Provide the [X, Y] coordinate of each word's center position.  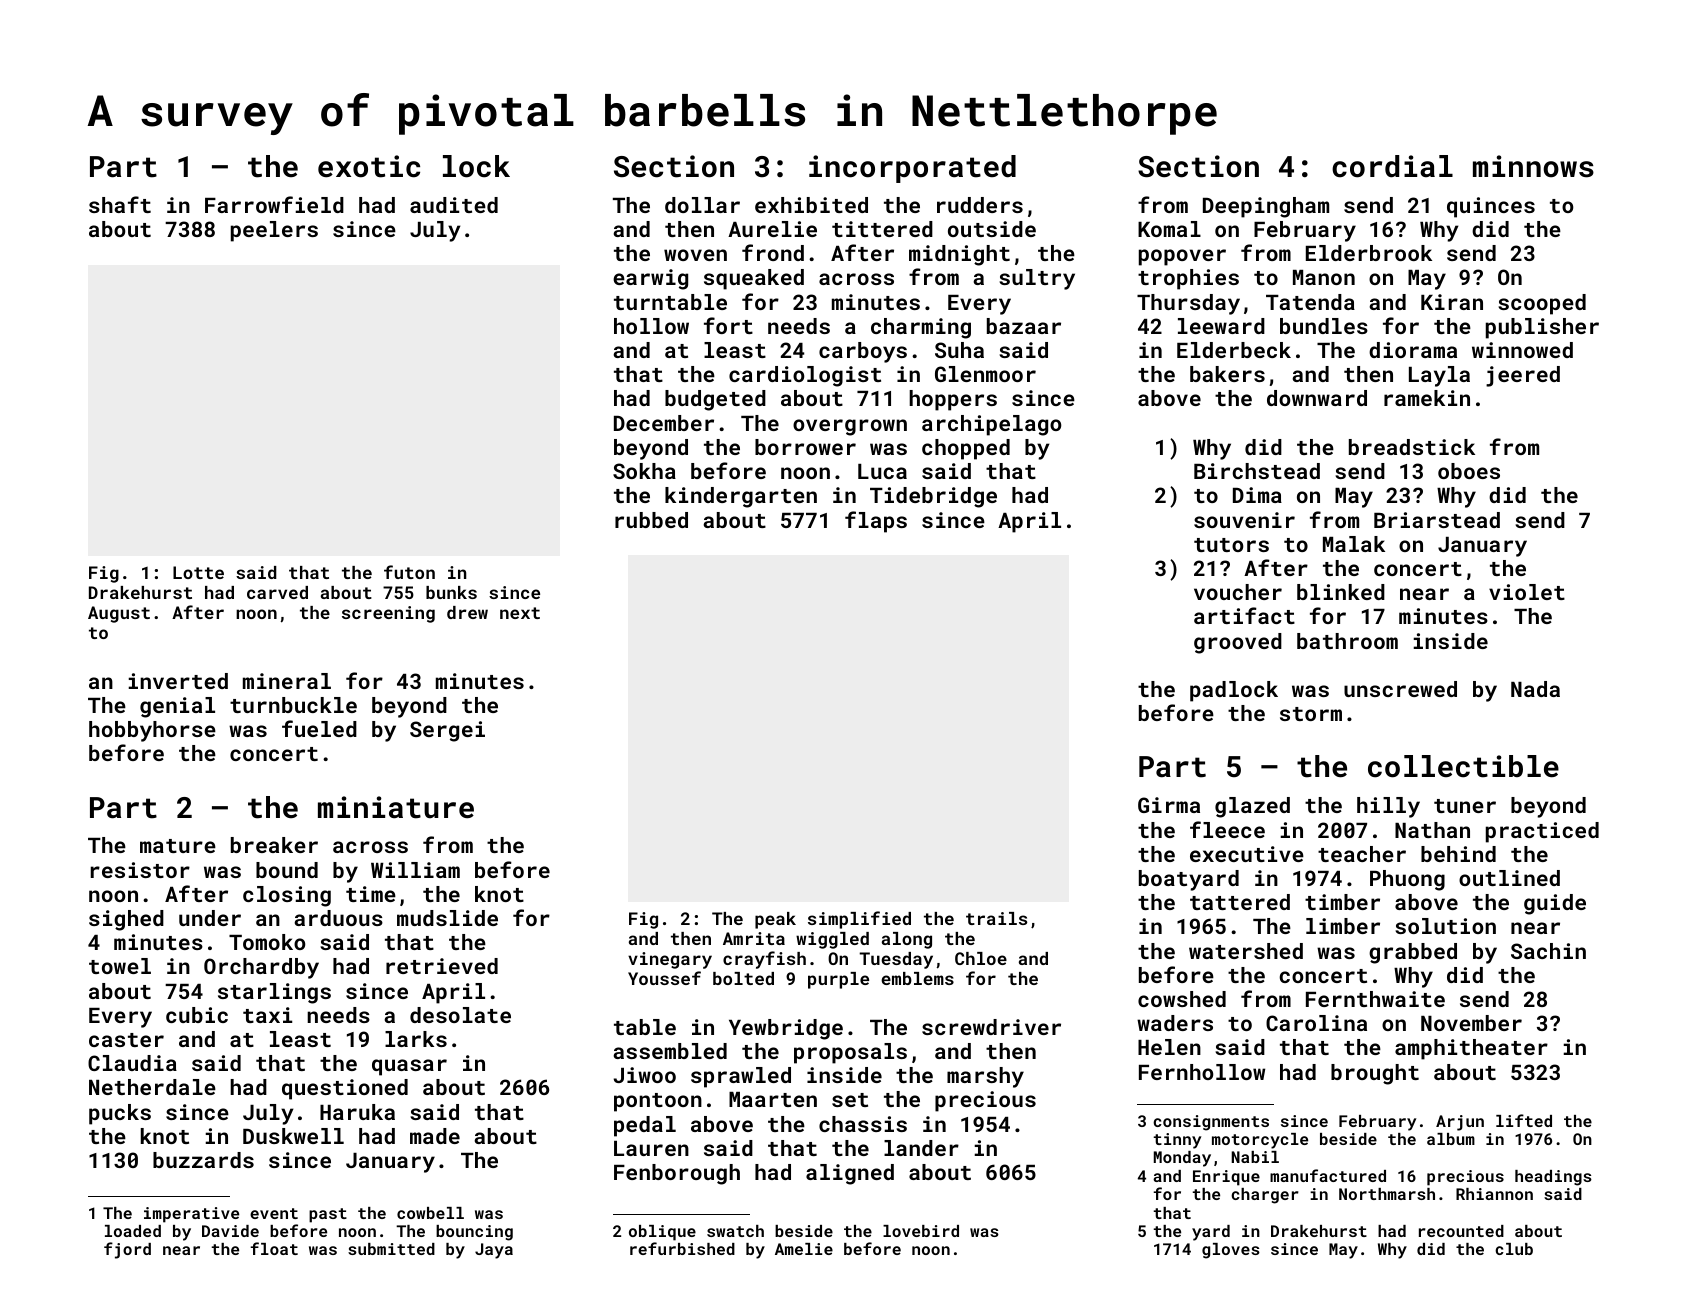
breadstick [1412, 447]
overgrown [850, 427]
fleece [1227, 829]
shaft [120, 204]
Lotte [198, 572]
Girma [1169, 805]
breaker [274, 845]
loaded [133, 1231]
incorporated [912, 169]
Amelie [804, 1249]
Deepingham [1266, 207]
